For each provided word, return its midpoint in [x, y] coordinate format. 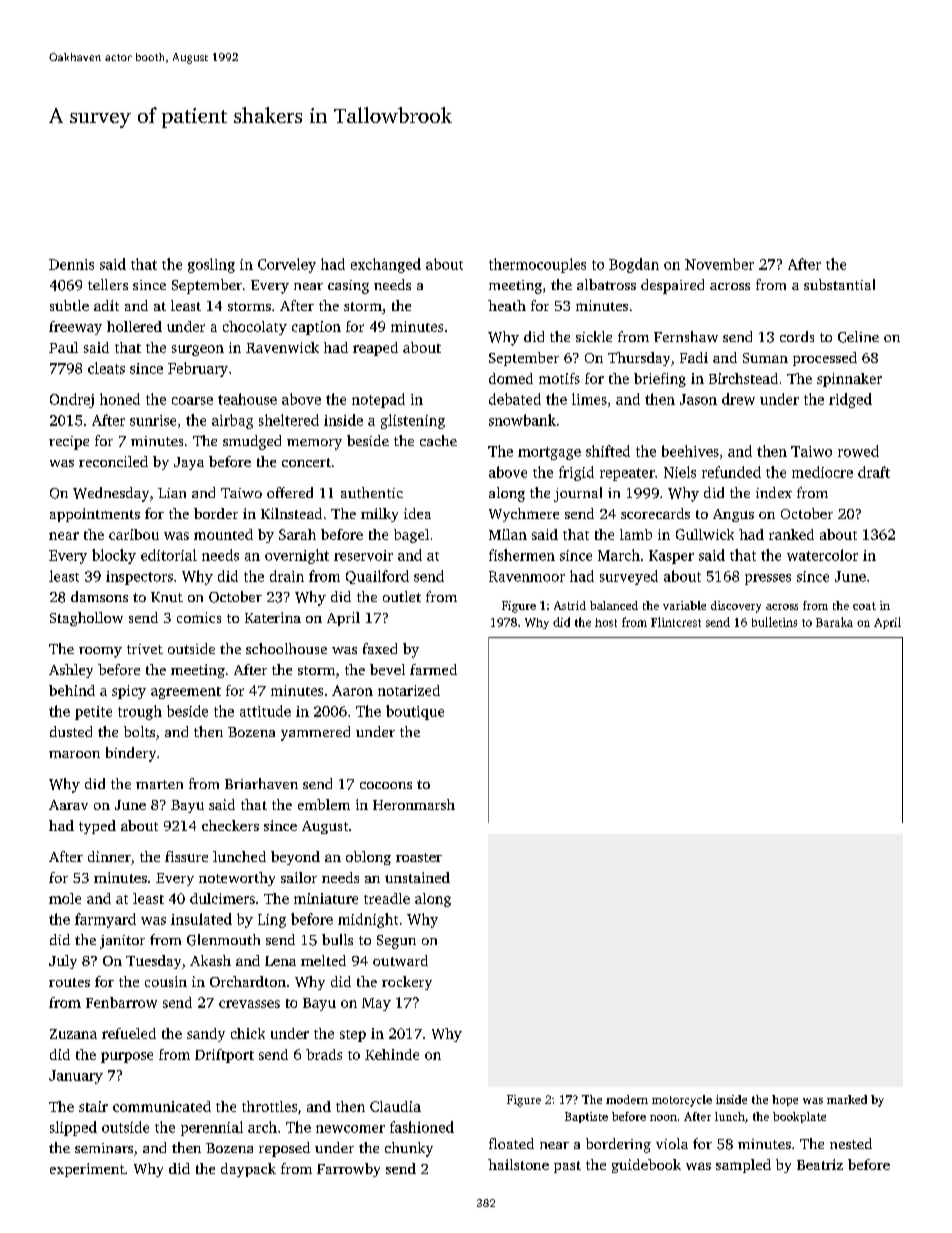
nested [851, 1143]
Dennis [71, 264]
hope [785, 1100]
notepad [378, 400]
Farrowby [348, 1170]
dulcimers [222, 898]
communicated [162, 1106]
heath [507, 305]
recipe [69, 443]
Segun [396, 942]
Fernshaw [686, 336]
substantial [839, 284]
